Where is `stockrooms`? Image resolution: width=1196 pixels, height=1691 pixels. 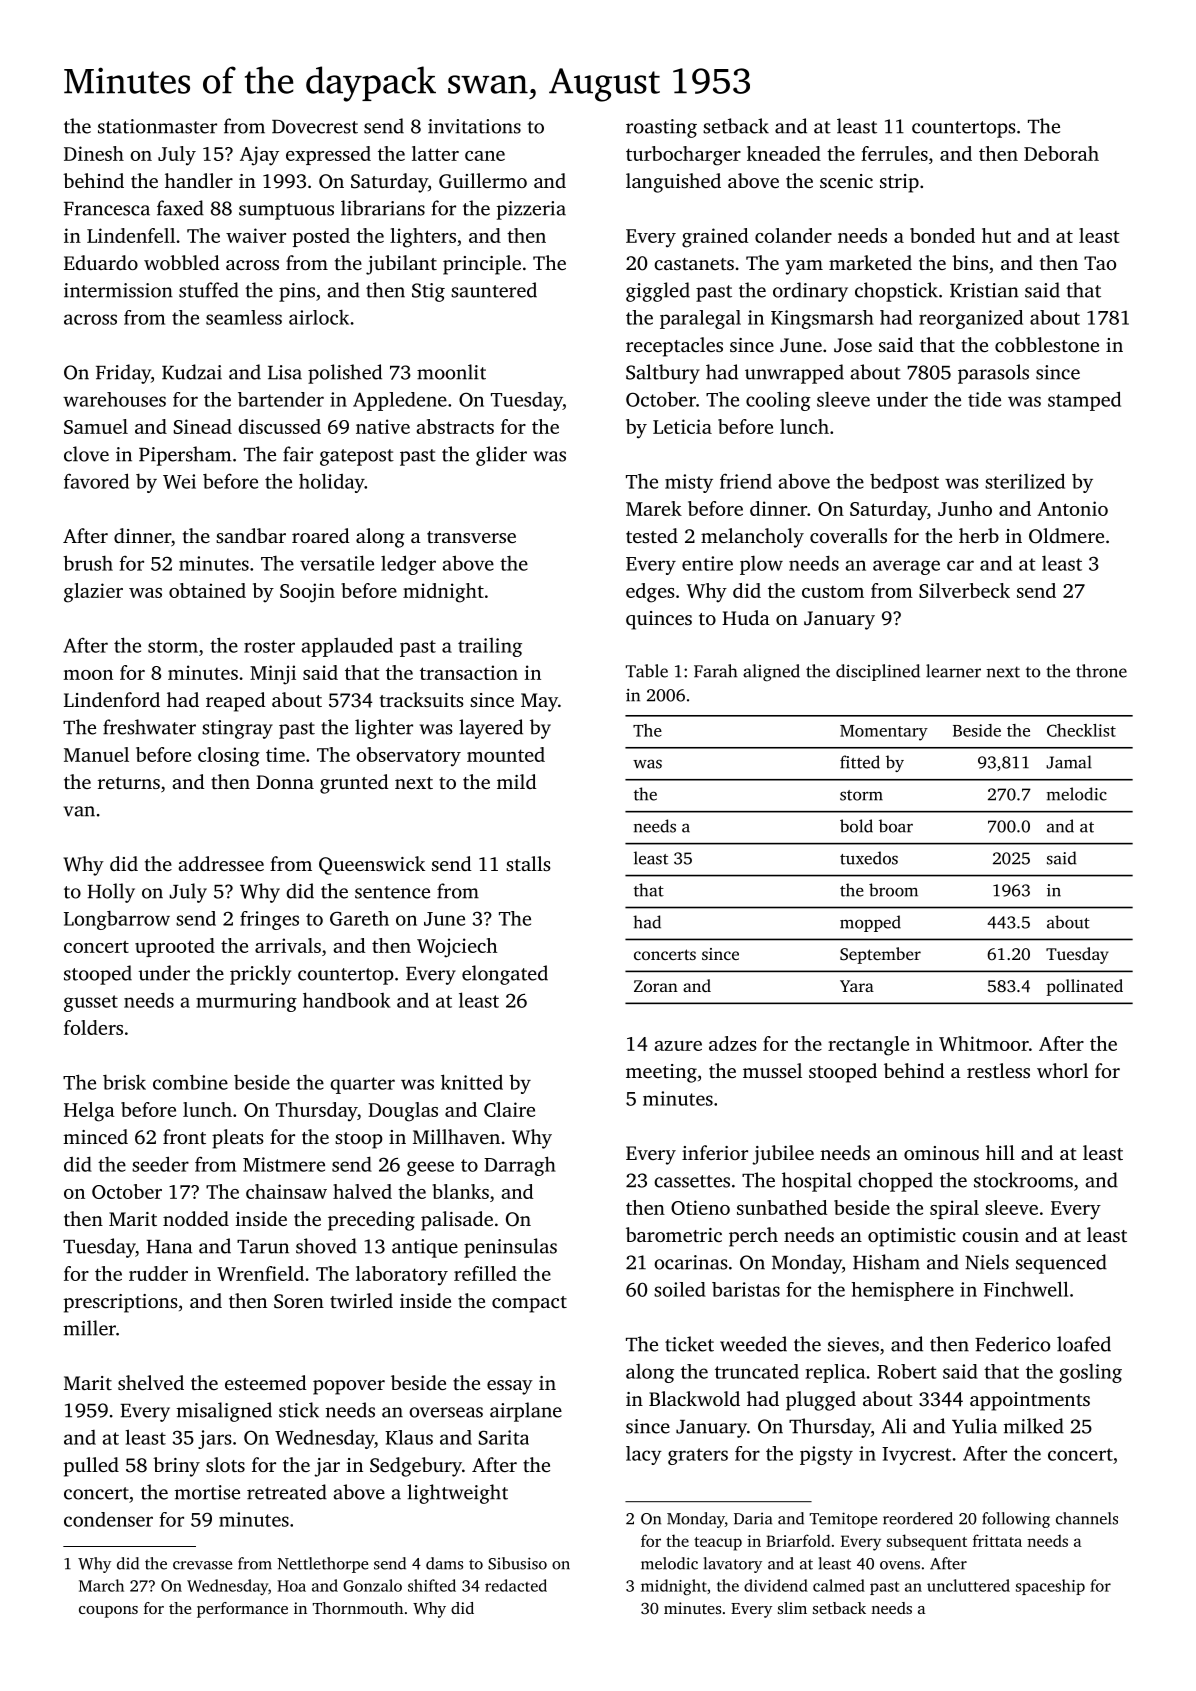 stockrooms is located at coordinates (1023, 1180).
